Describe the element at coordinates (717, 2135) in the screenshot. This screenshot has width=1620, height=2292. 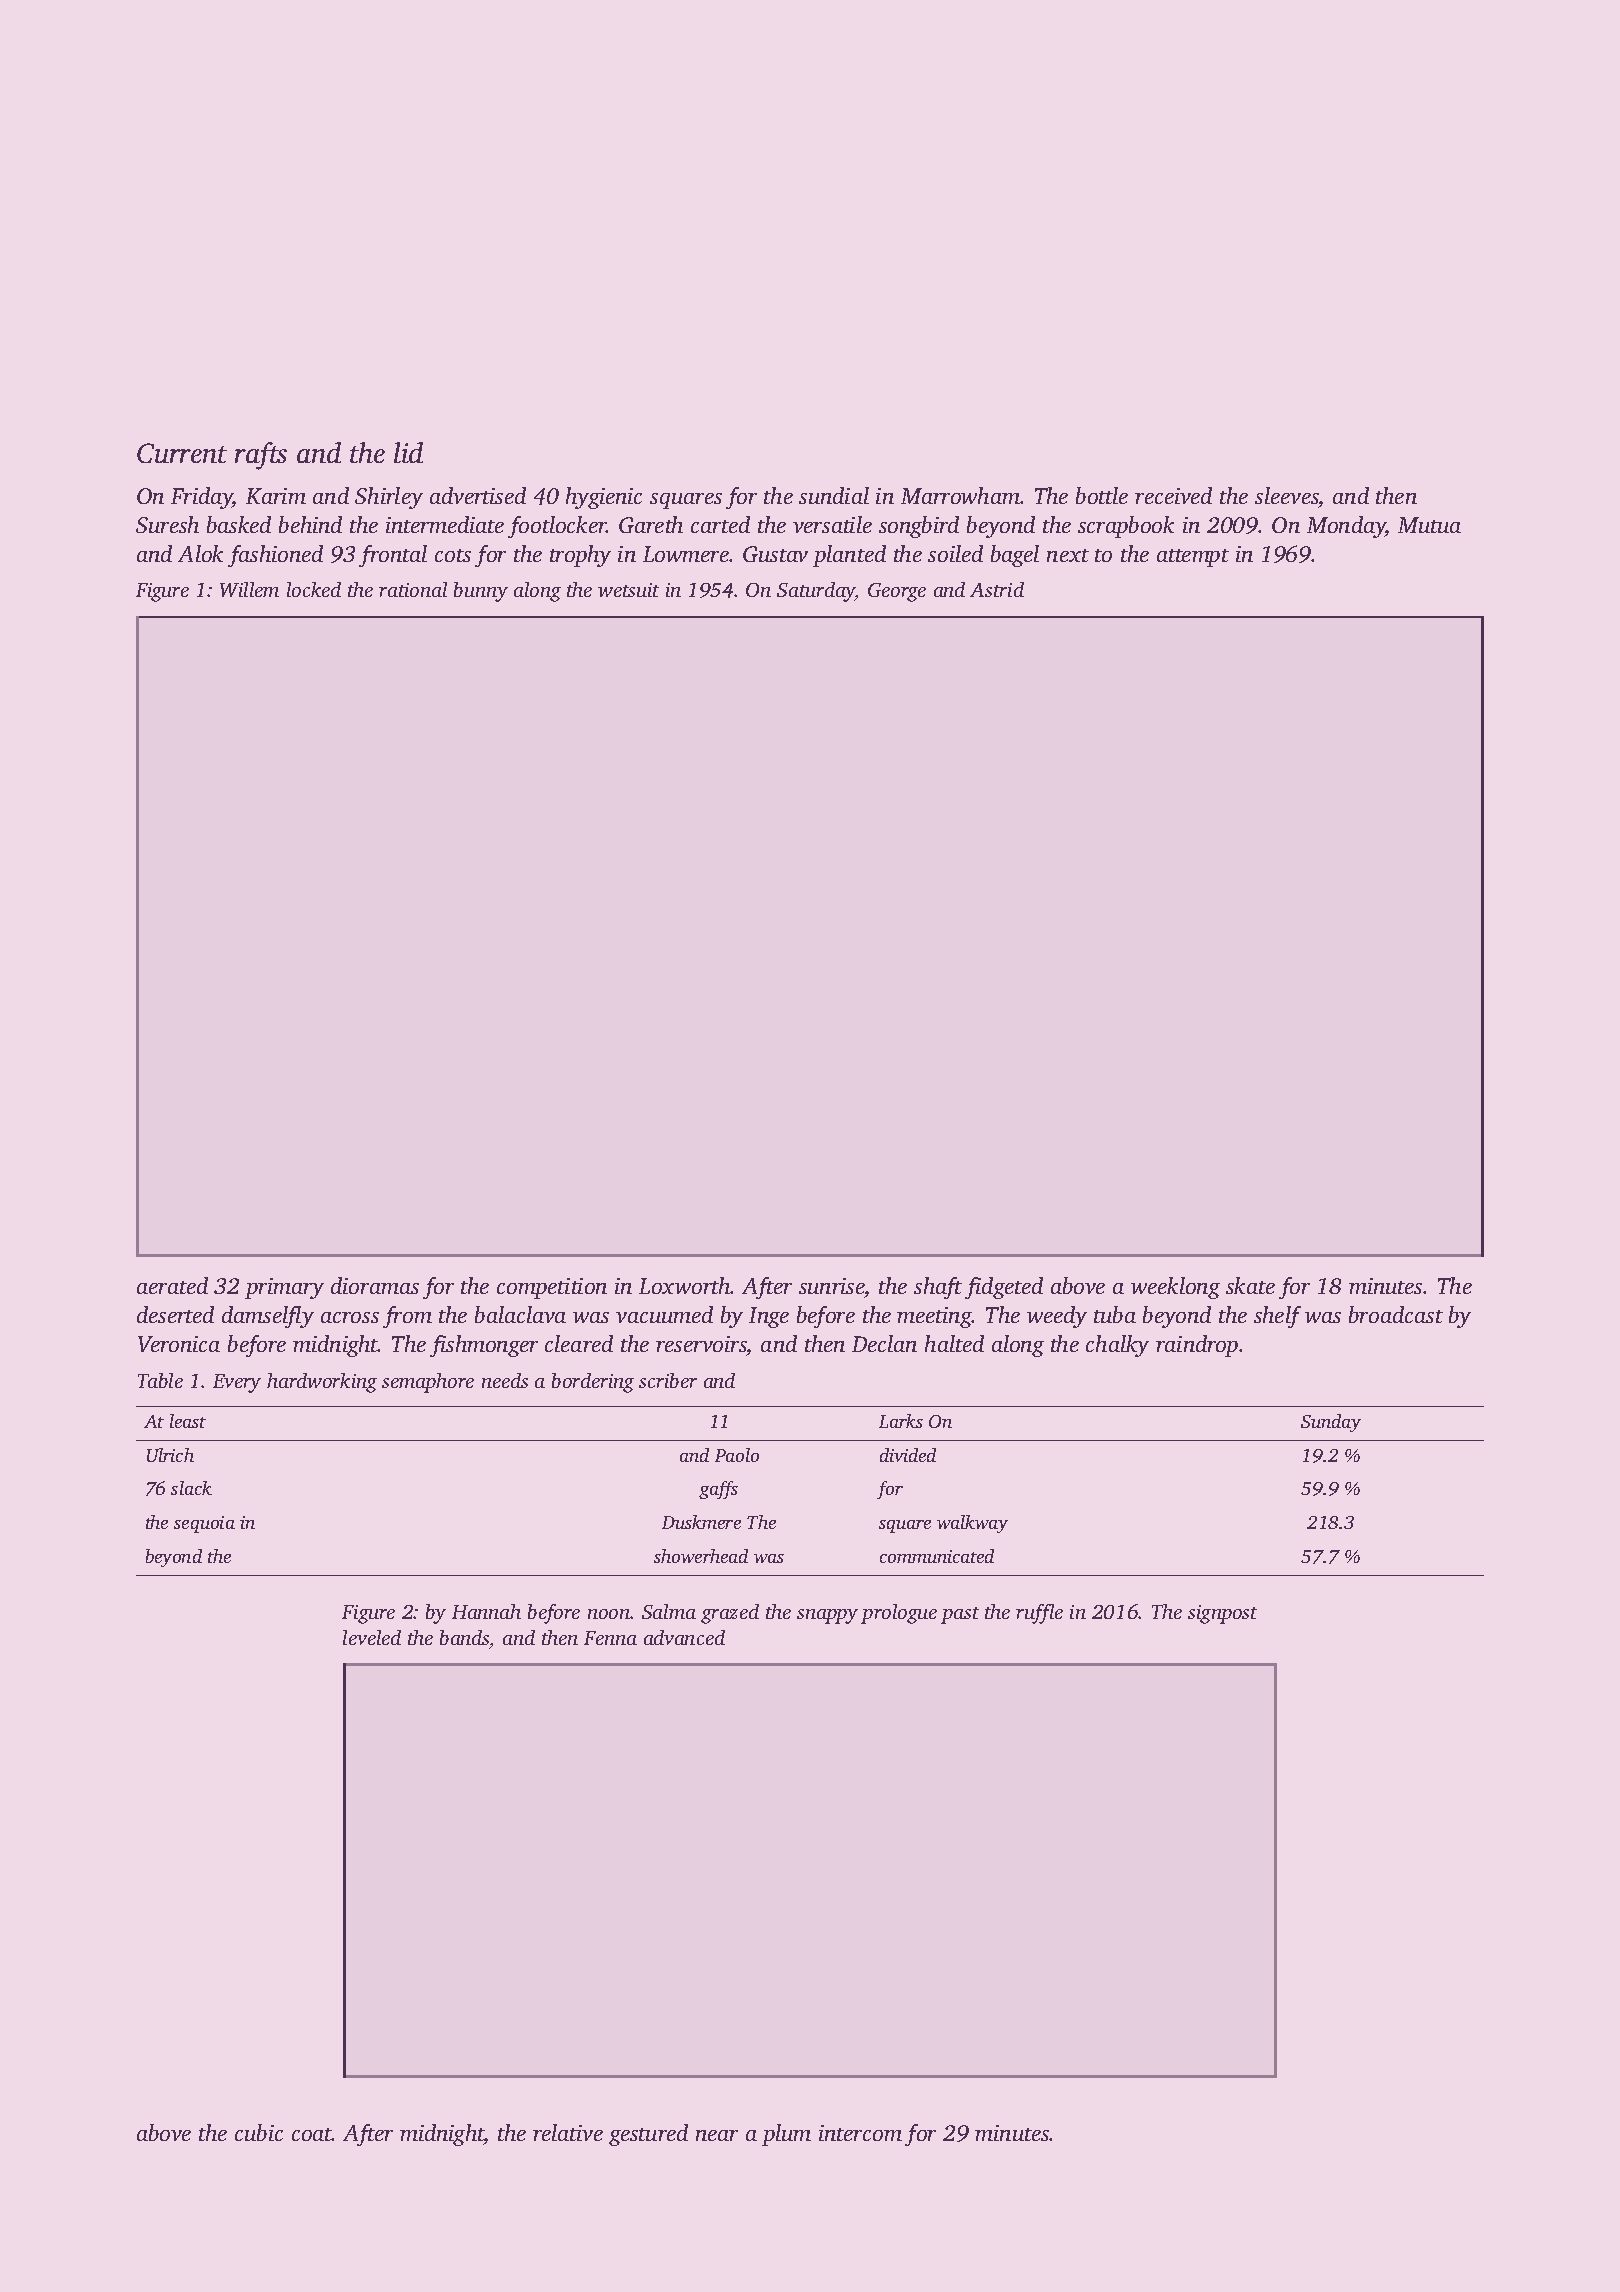
I see `near` at that location.
